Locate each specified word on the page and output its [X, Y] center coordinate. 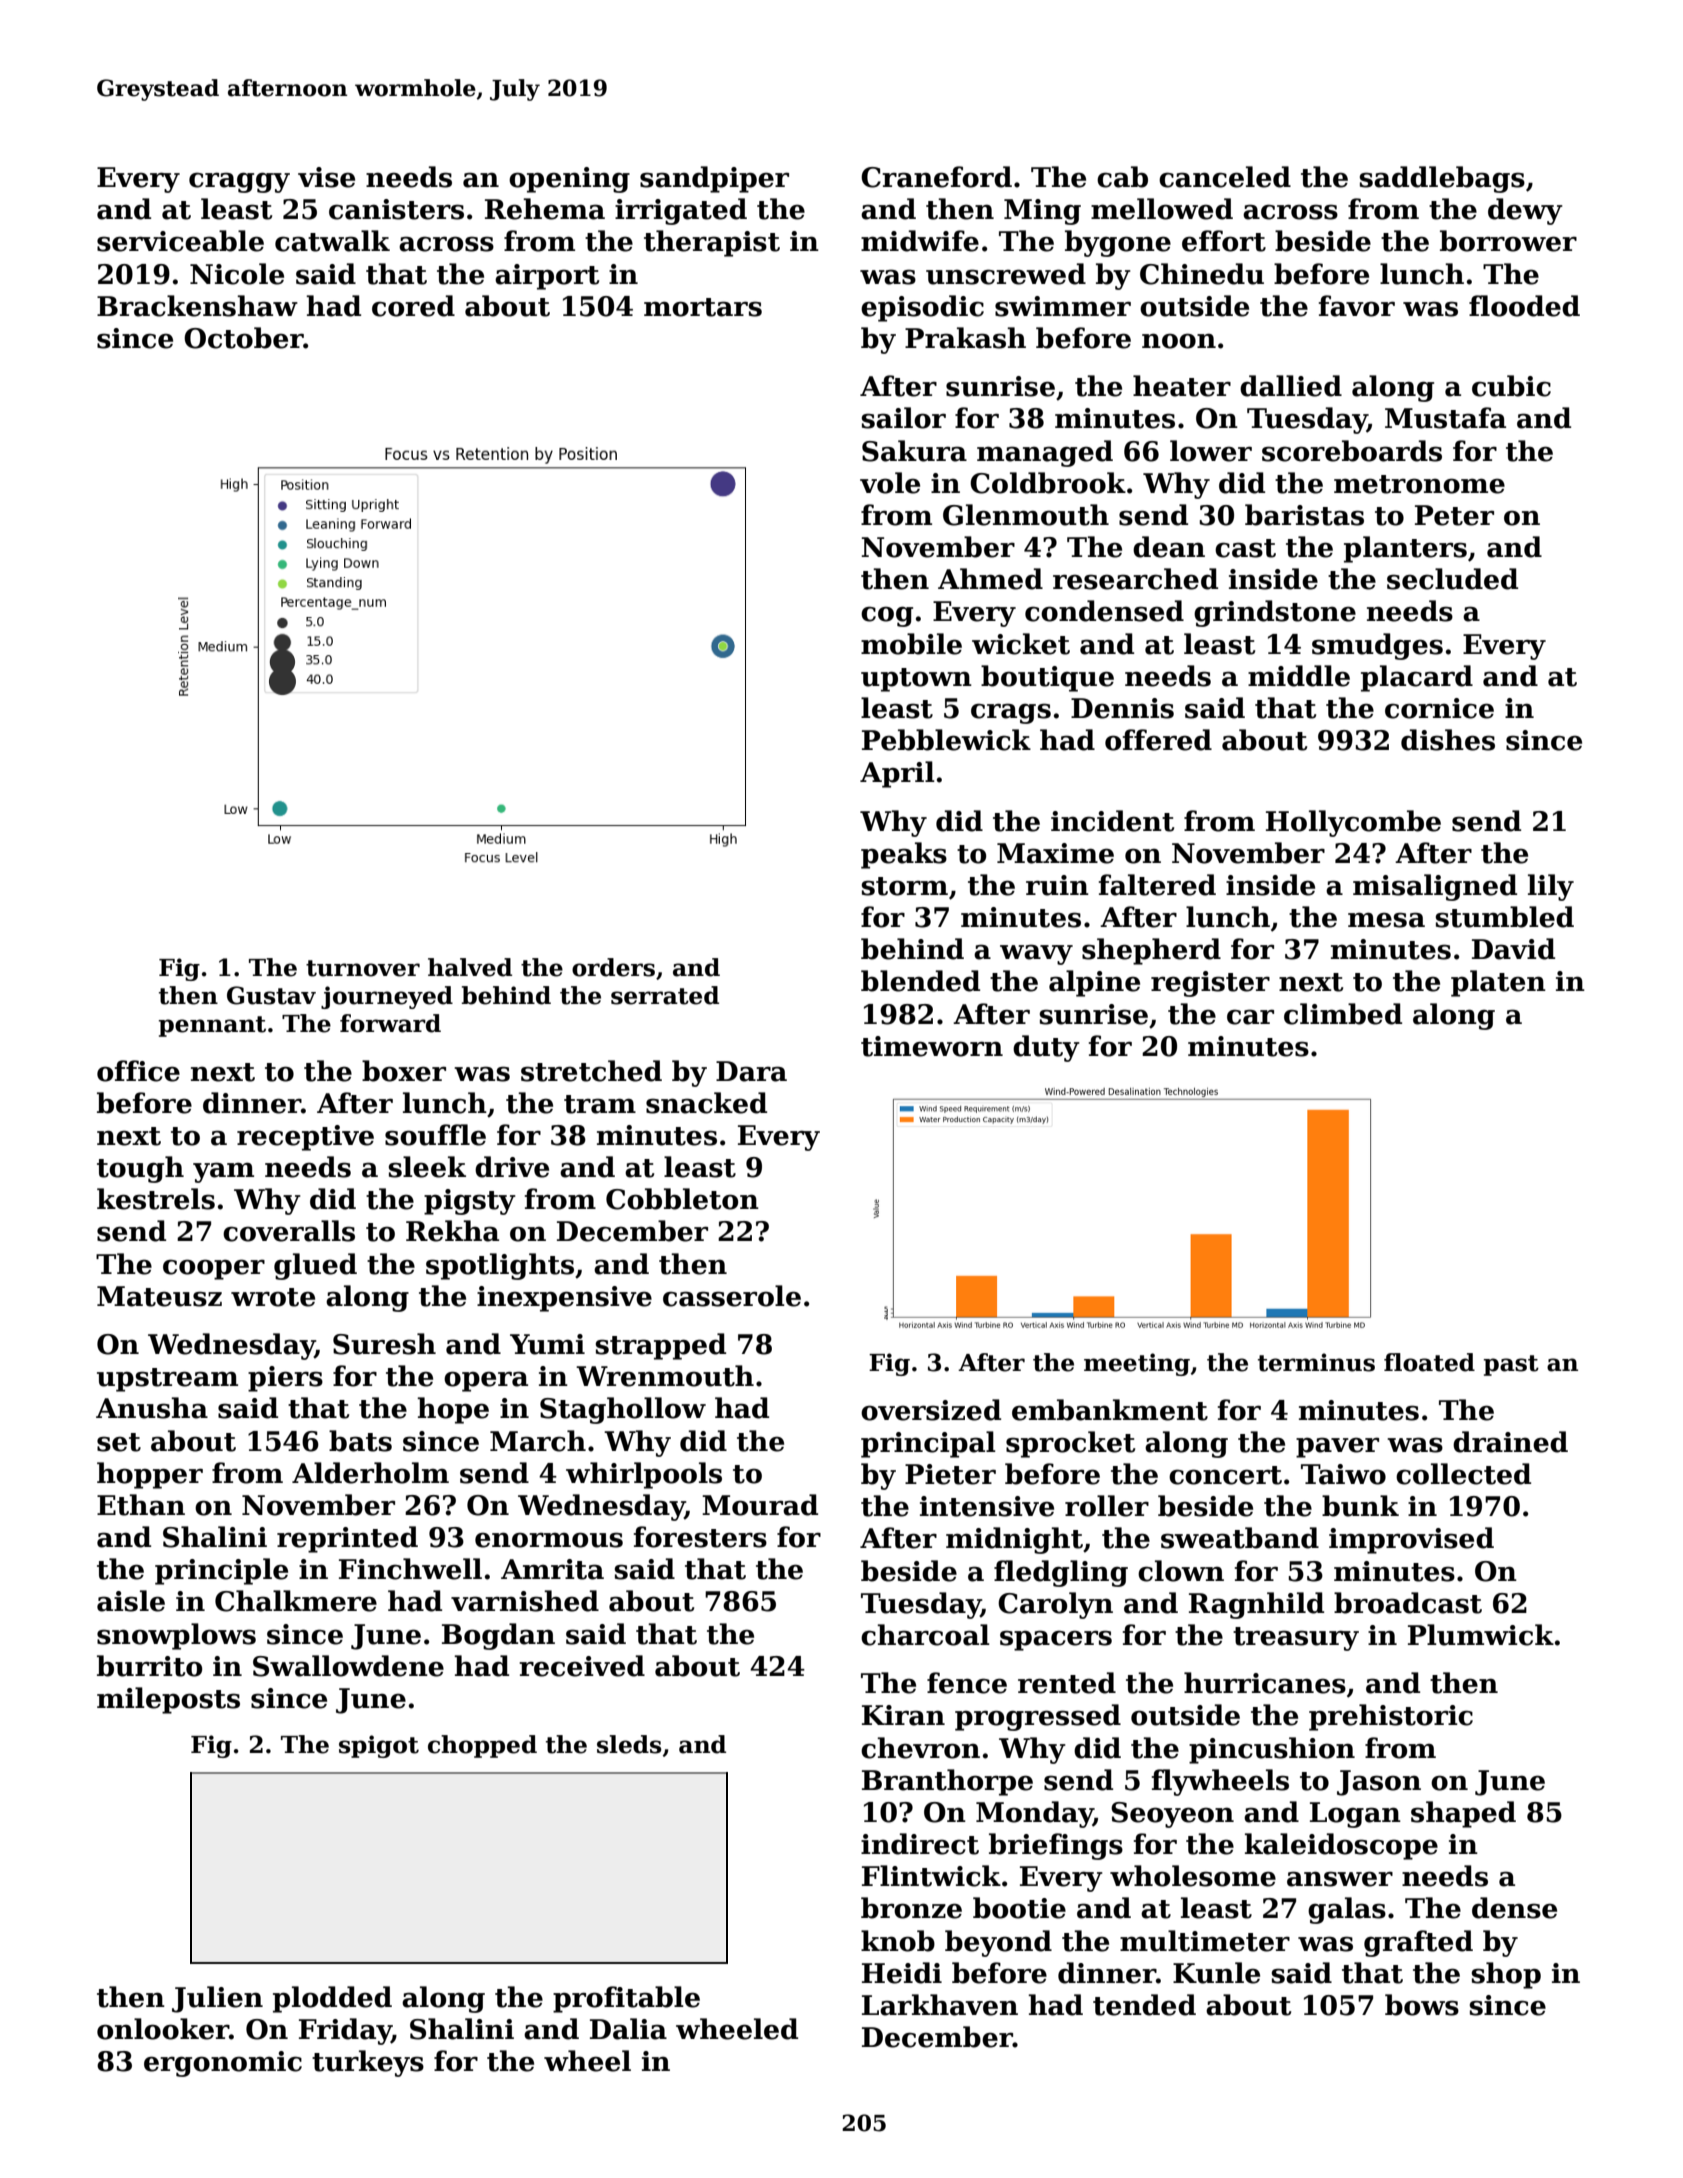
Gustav [271, 995]
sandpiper [714, 179]
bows [1422, 2005]
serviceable [180, 241]
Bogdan [498, 1636]
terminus [1316, 1362]
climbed [1343, 1014]
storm [905, 886]
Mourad [760, 1505]
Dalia [628, 2029]
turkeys [368, 2063]
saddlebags [1442, 179]
